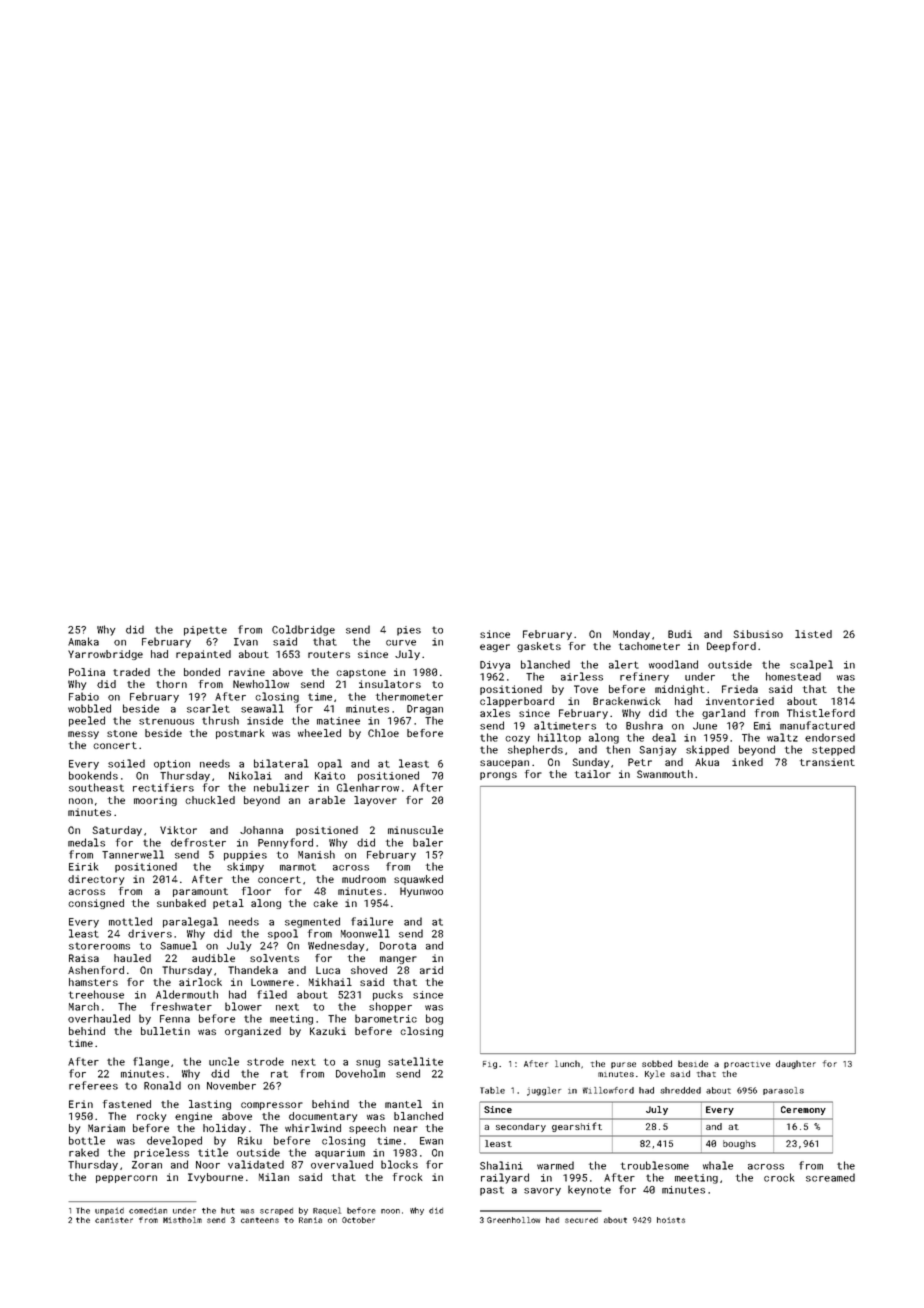  What do you see at coordinates (415, 830) in the page?
I see `minuscule` at bounding box center [415, 830].
